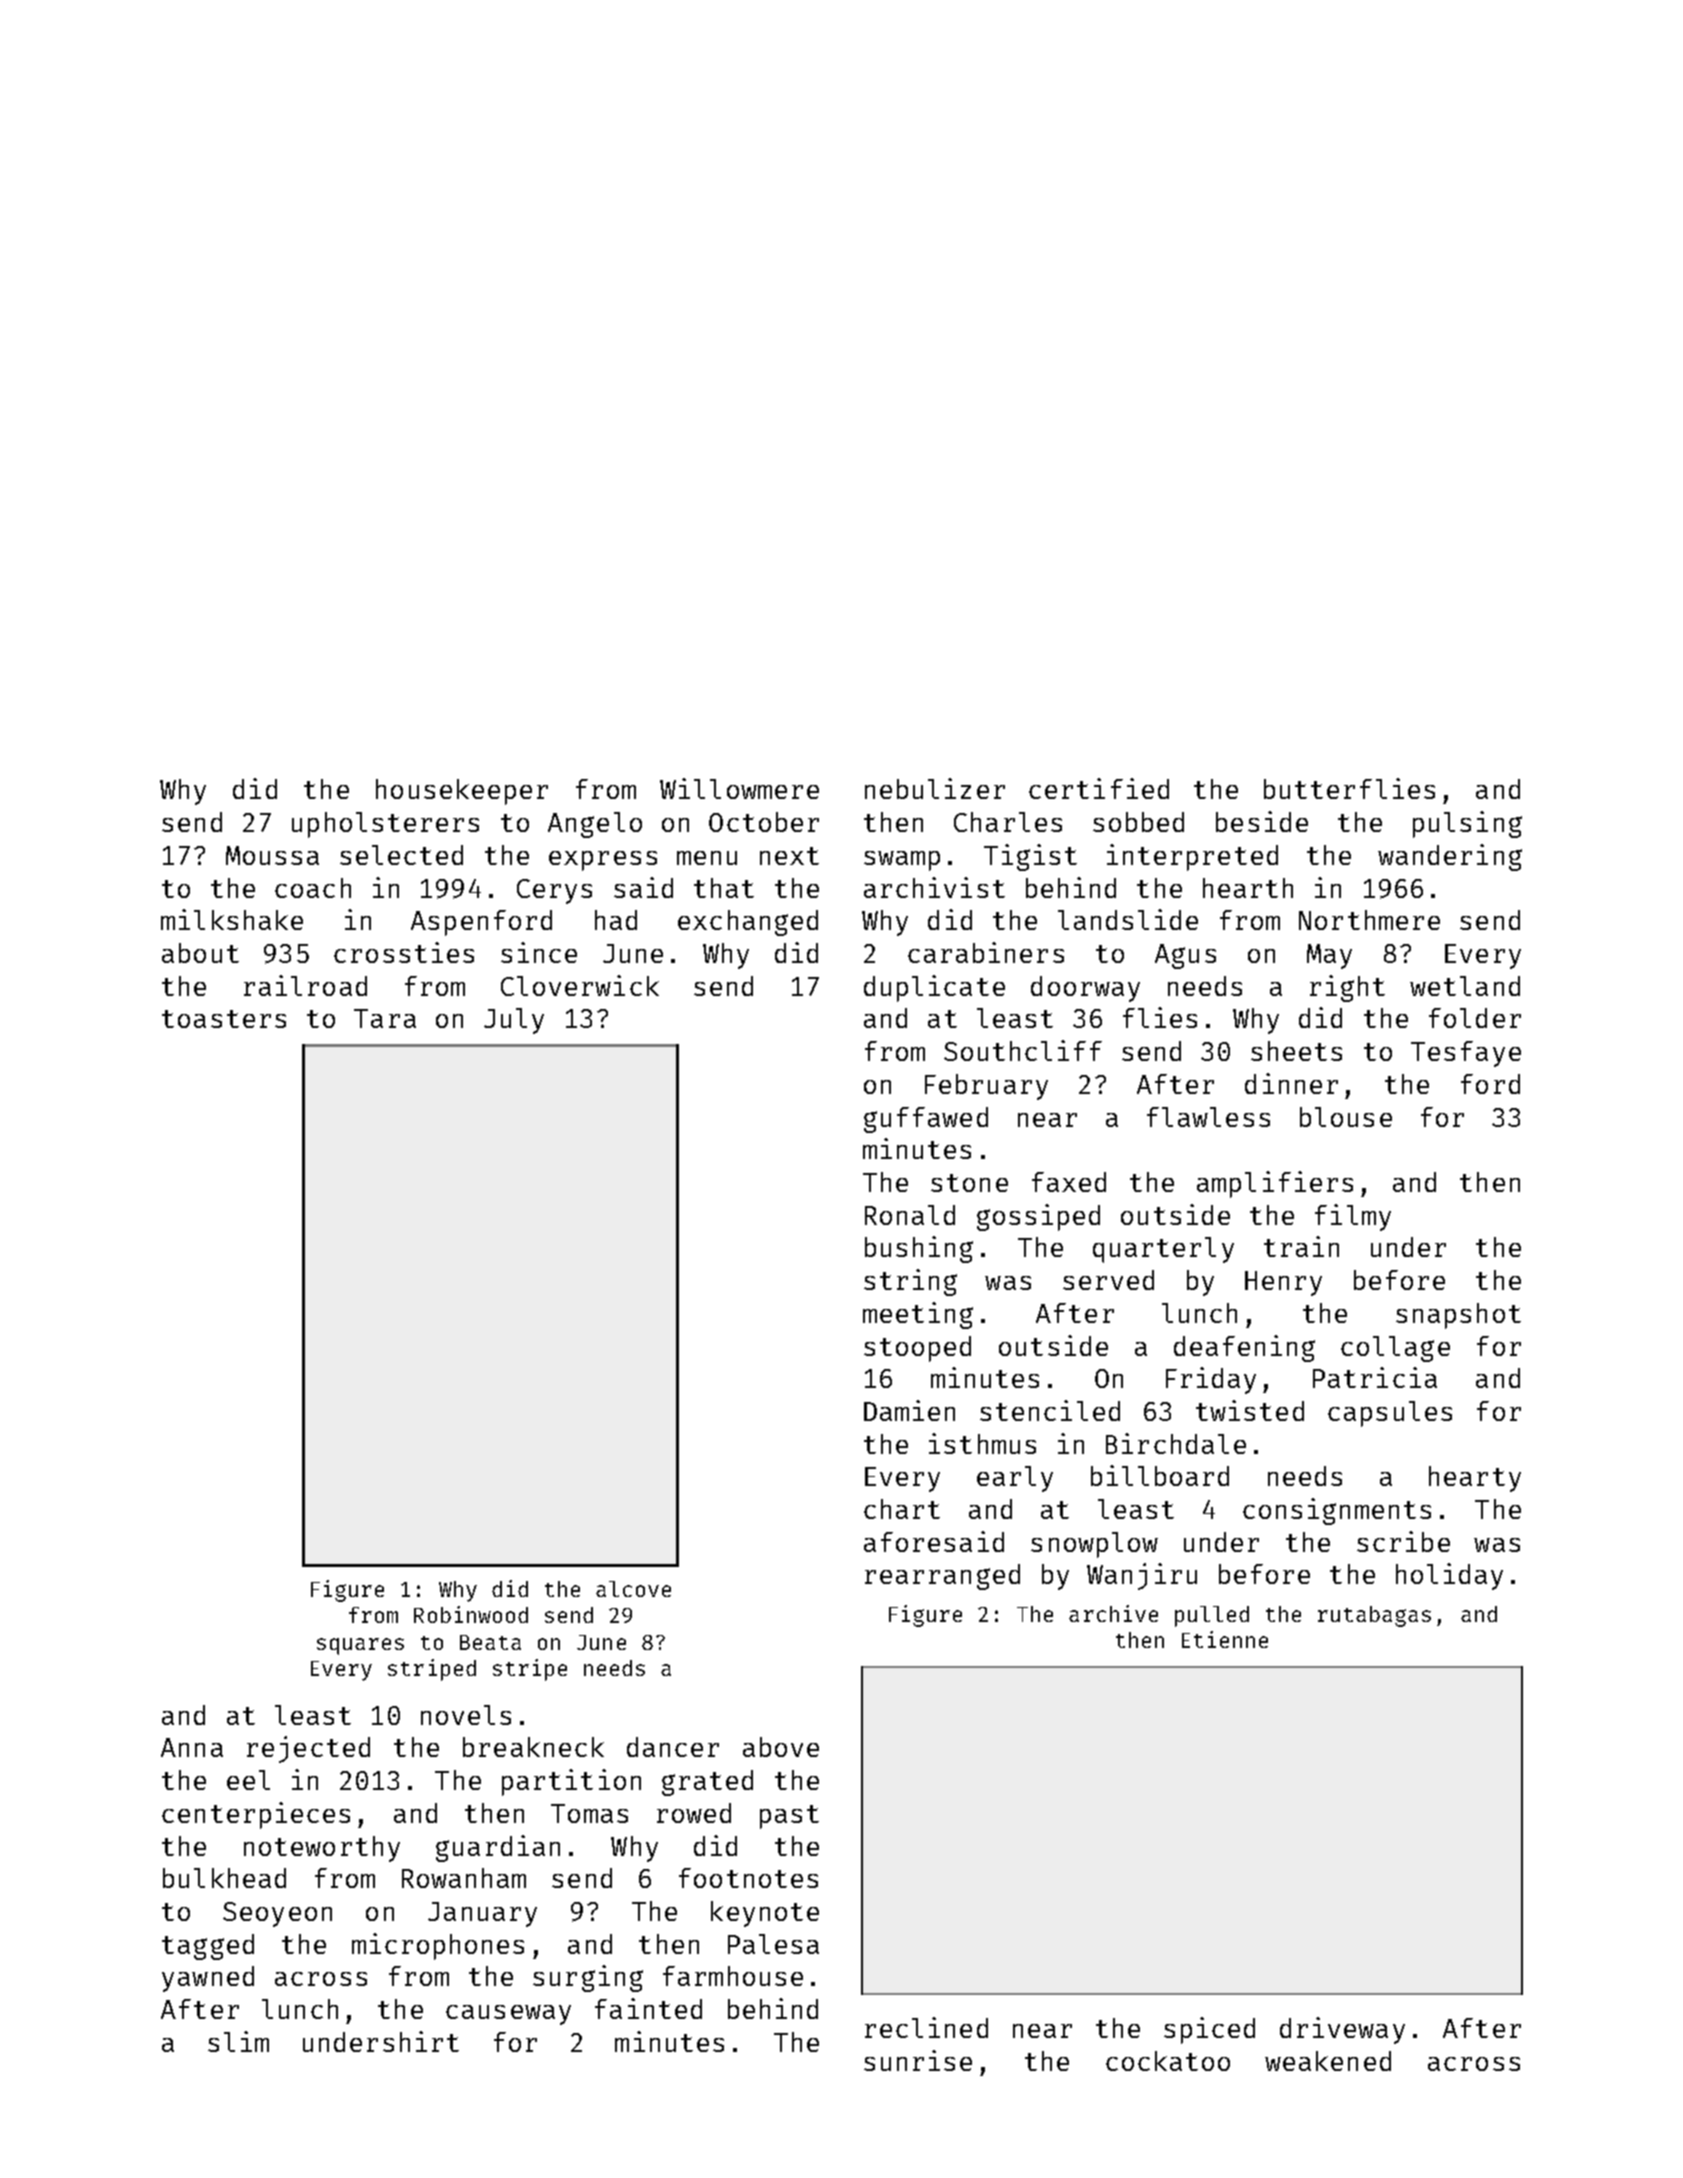  What do you see at coordinates (1475, 1479) in the document?
I see `hearty` at bounding box center [1475, 1479].
